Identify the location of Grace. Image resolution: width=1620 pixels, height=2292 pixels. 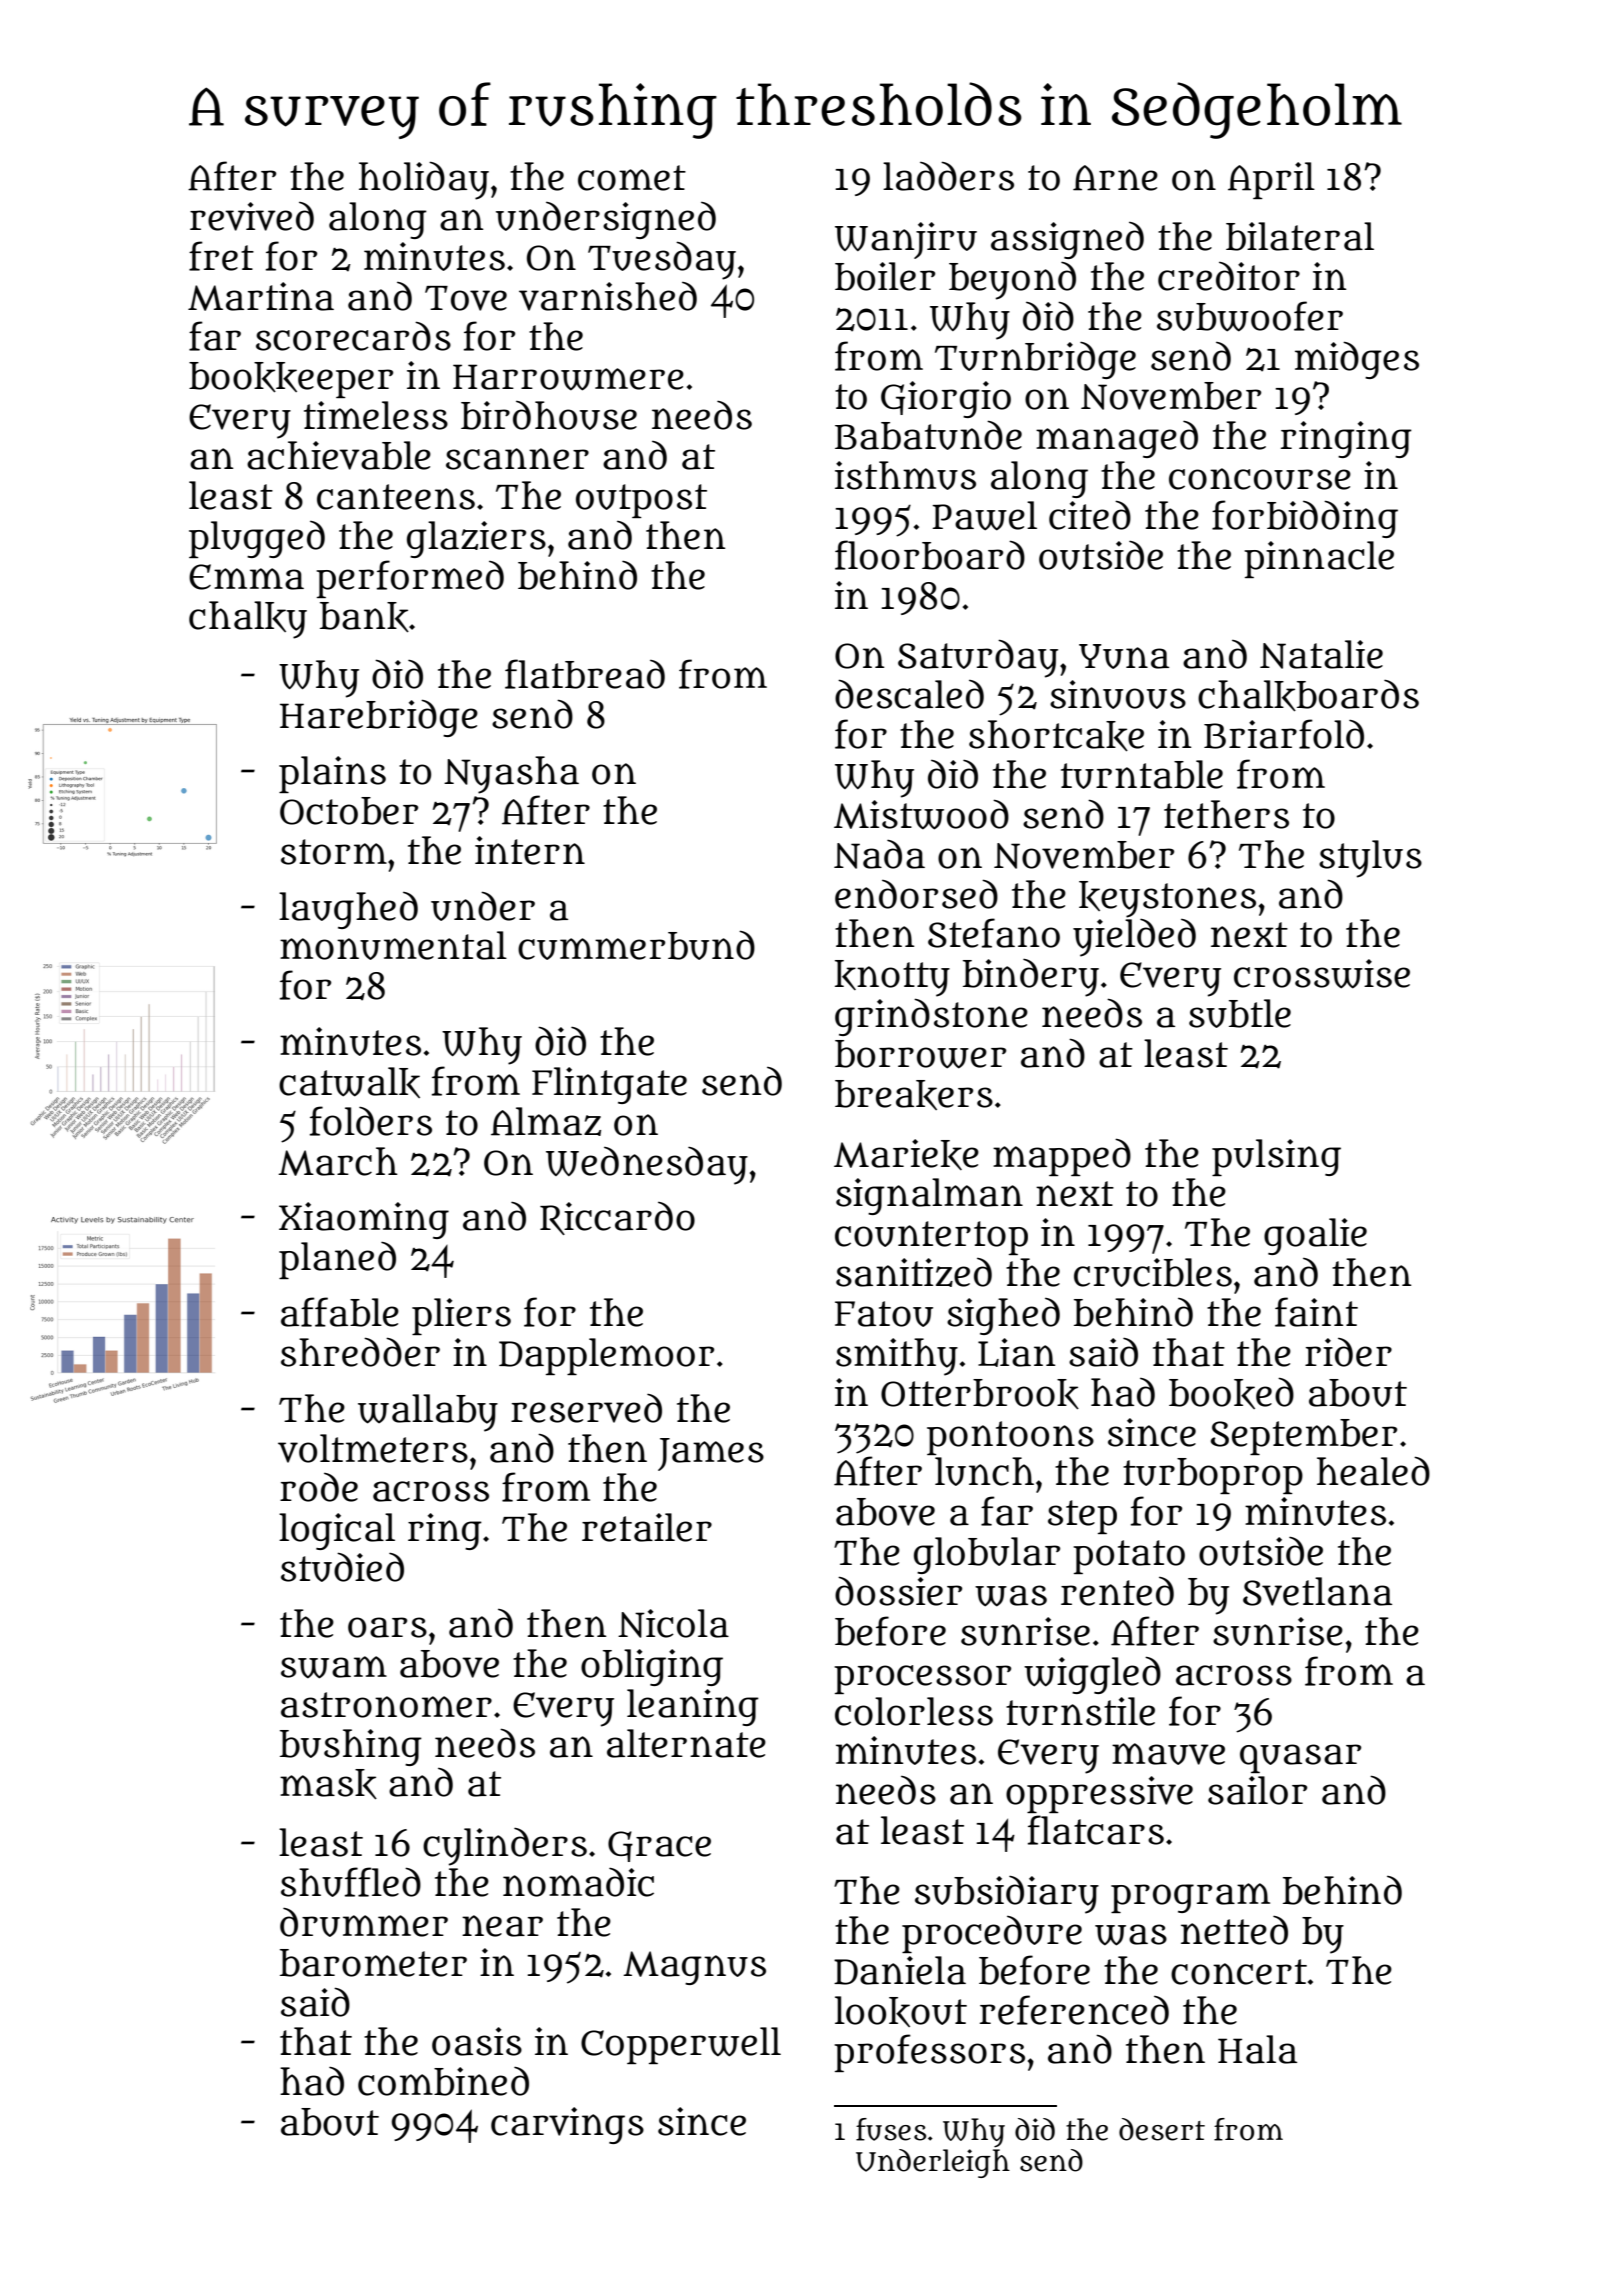
(659, 1846).
